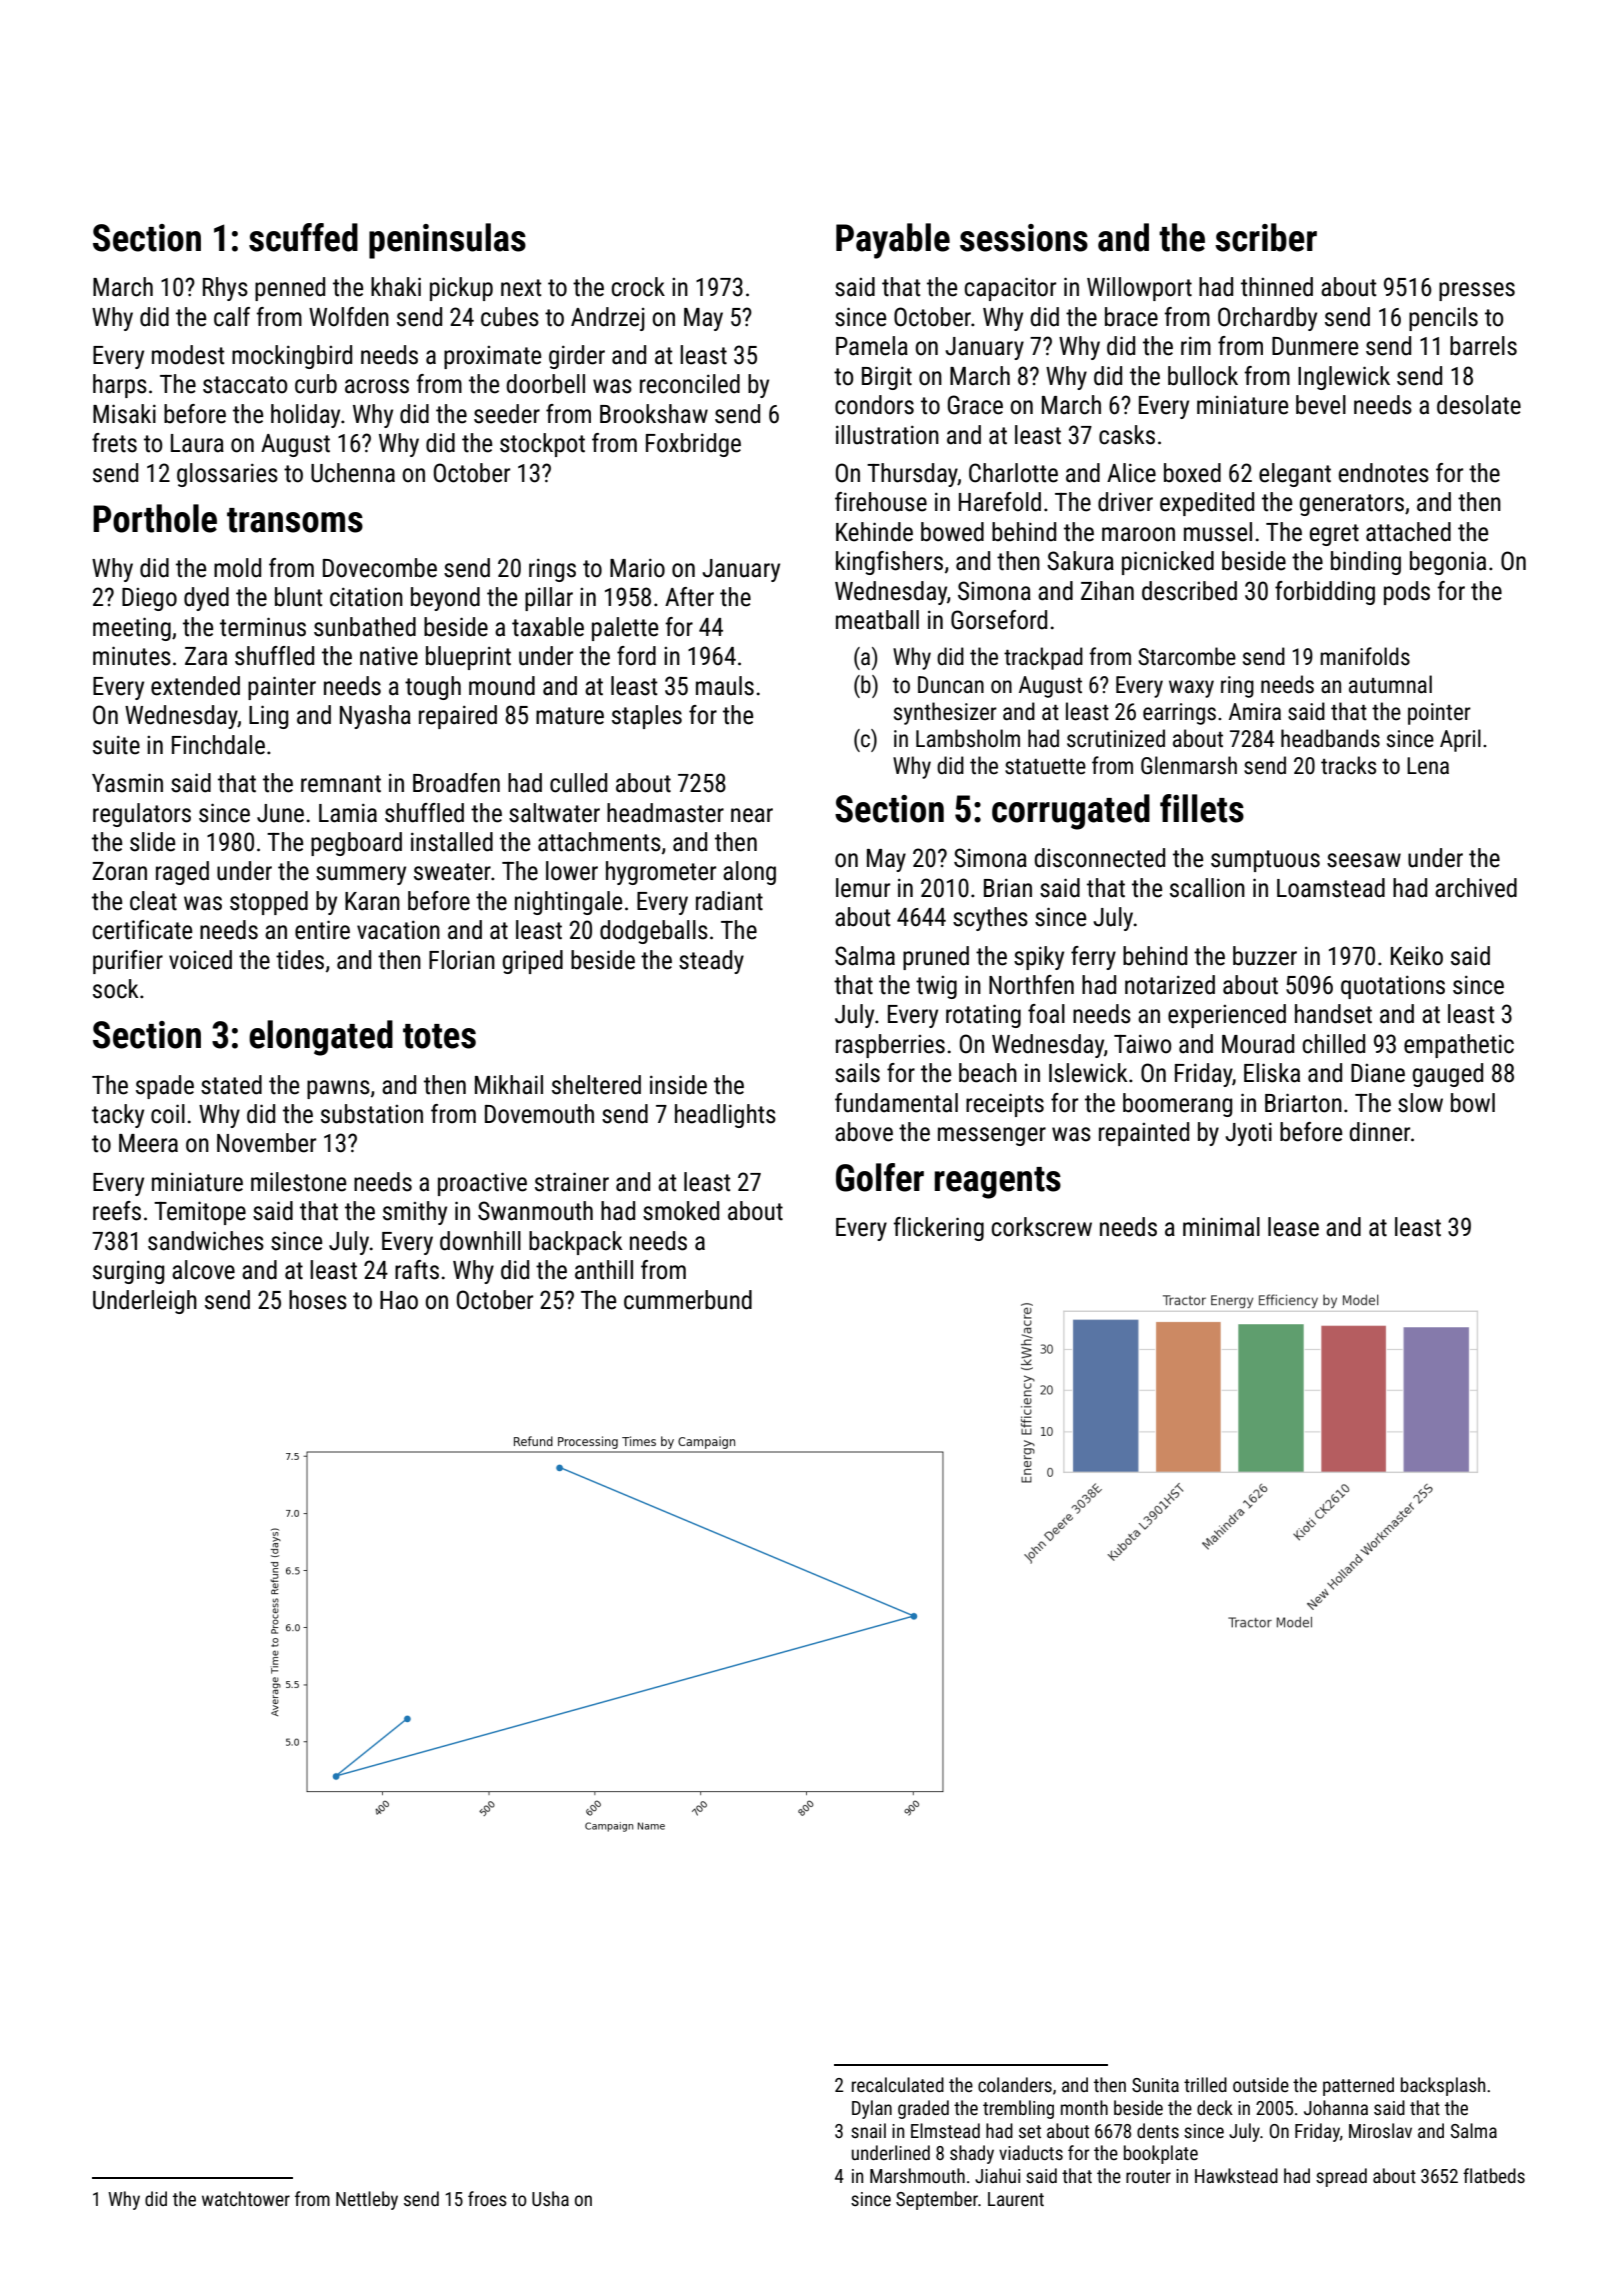 The image size is (1620, 2292). I want to click on hoses, so click(318, 1300).
